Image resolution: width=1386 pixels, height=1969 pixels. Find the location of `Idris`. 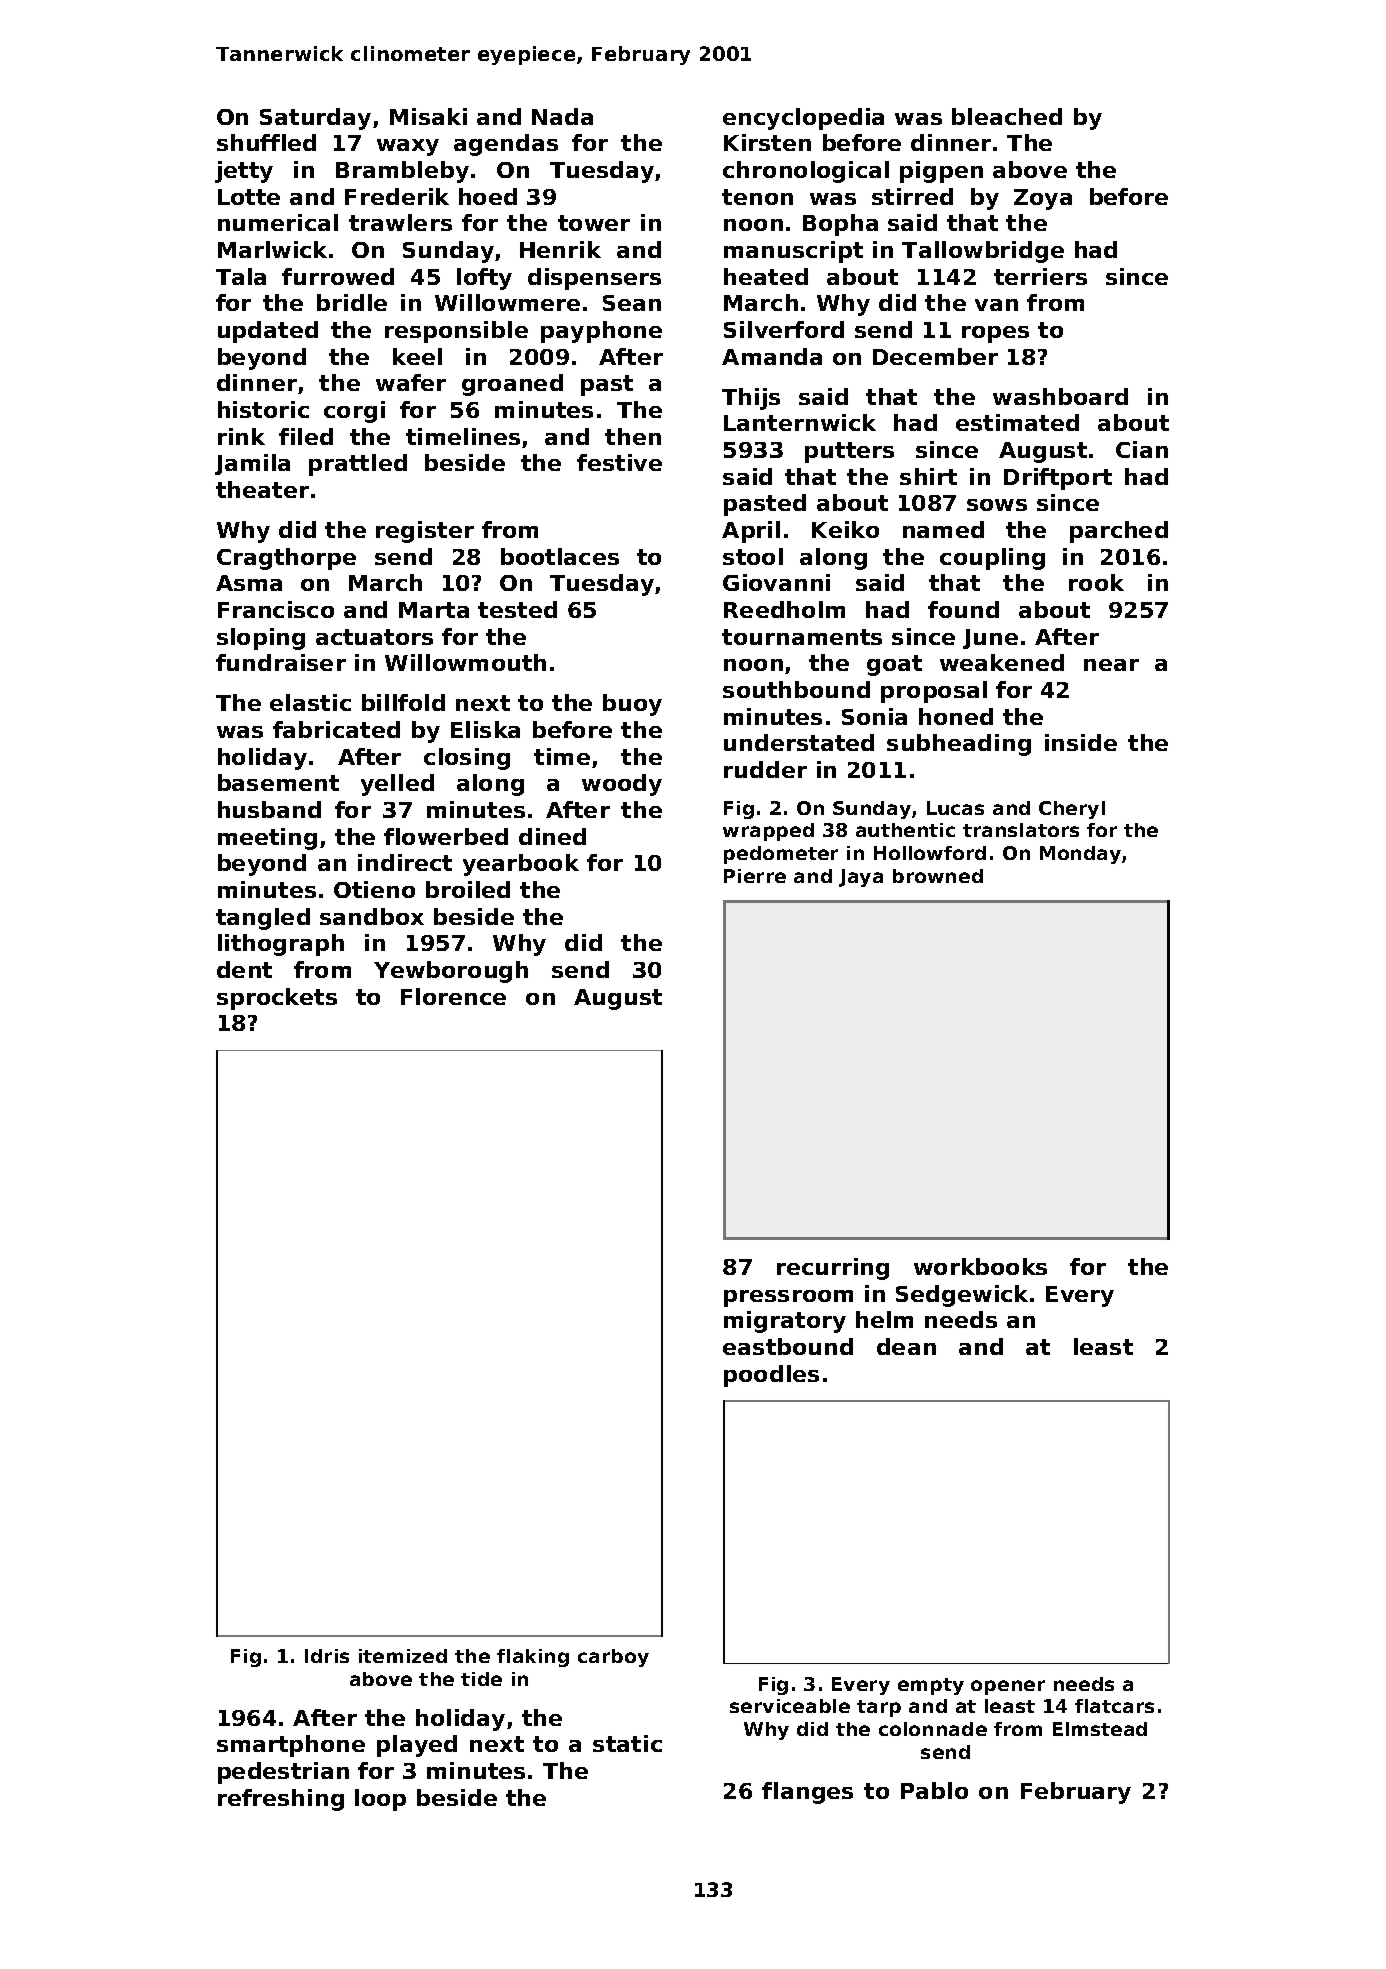

Idris is located at coordinates (327, 1656).
